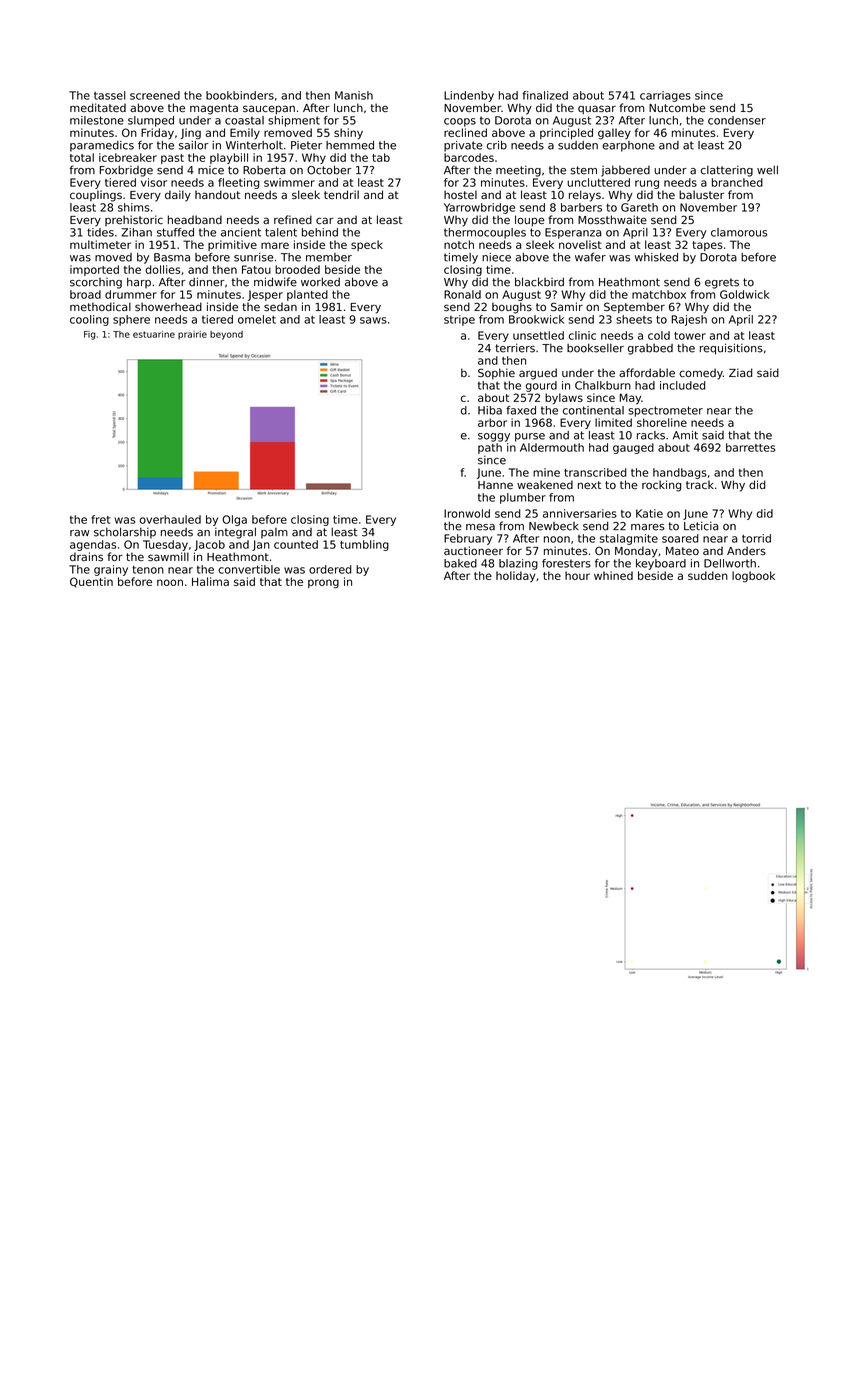  I want to click on Goldwick, so click(744, 294).
